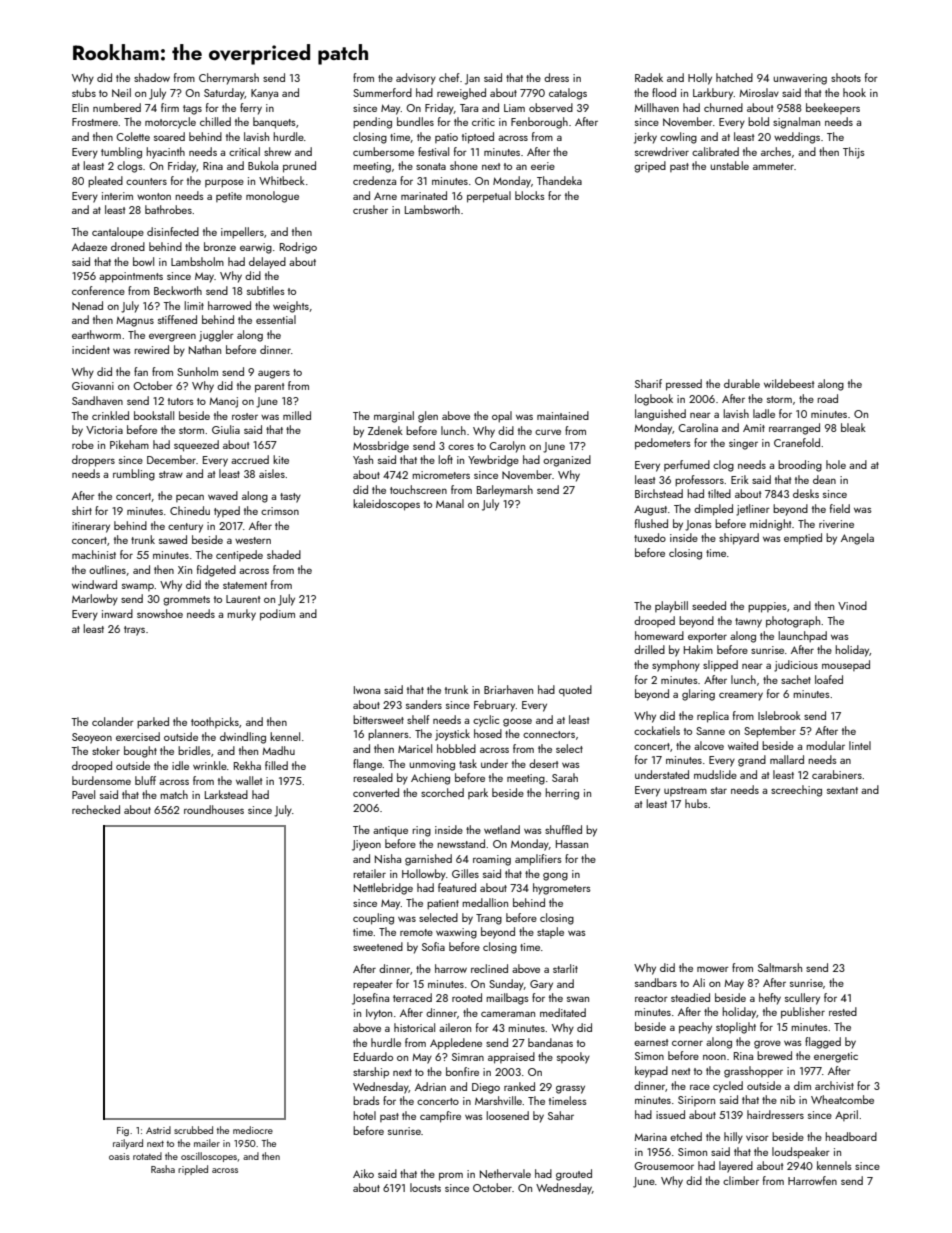 This screenshot has width=952, height=1233. I want to click on kaleidoscopes, so click(386, 505).
